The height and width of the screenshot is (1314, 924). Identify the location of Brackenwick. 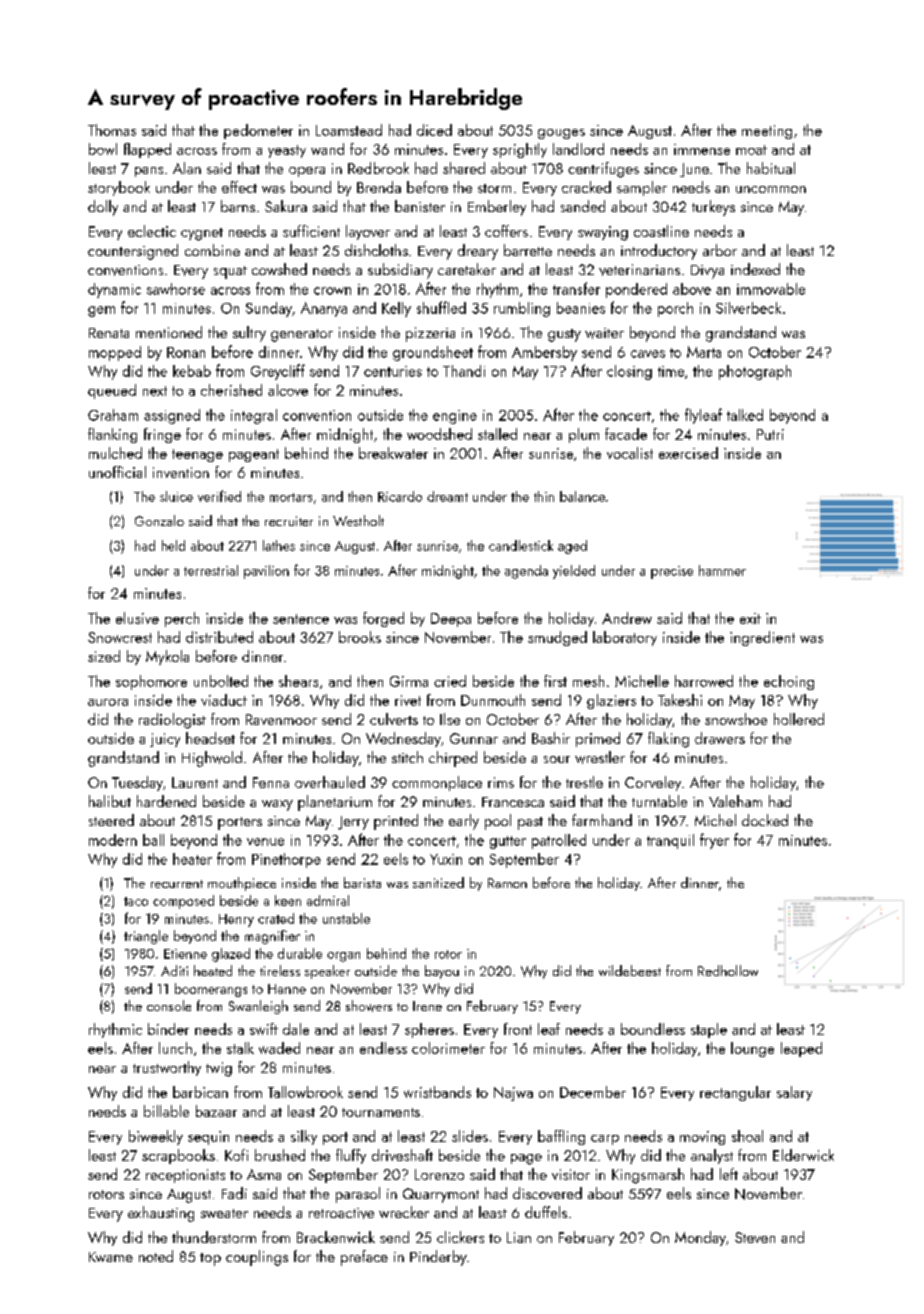
(336, 1237).
